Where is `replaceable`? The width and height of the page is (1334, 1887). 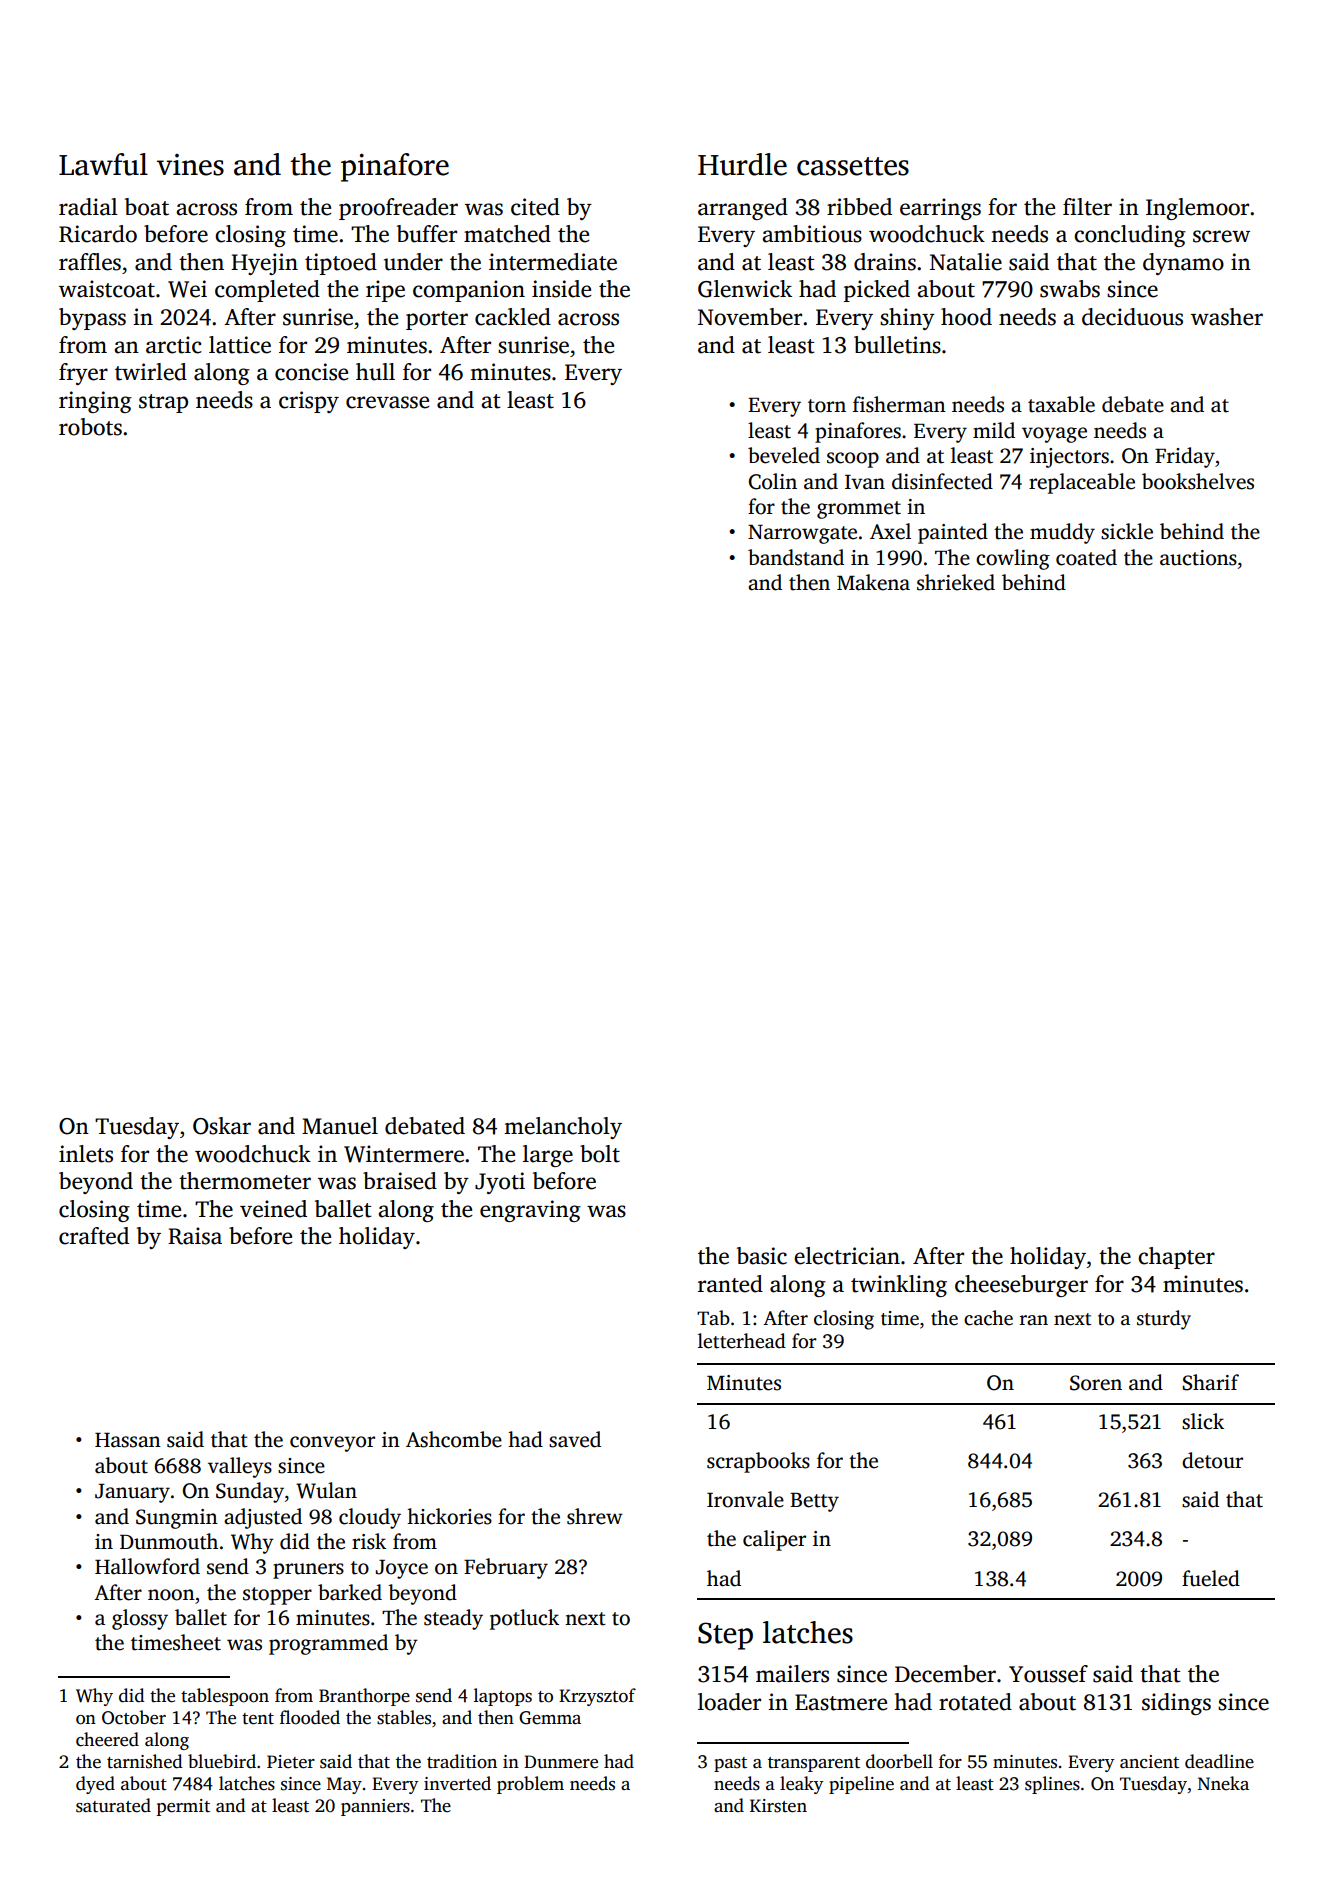 replaceable is located at coordinates (1082, 483).
